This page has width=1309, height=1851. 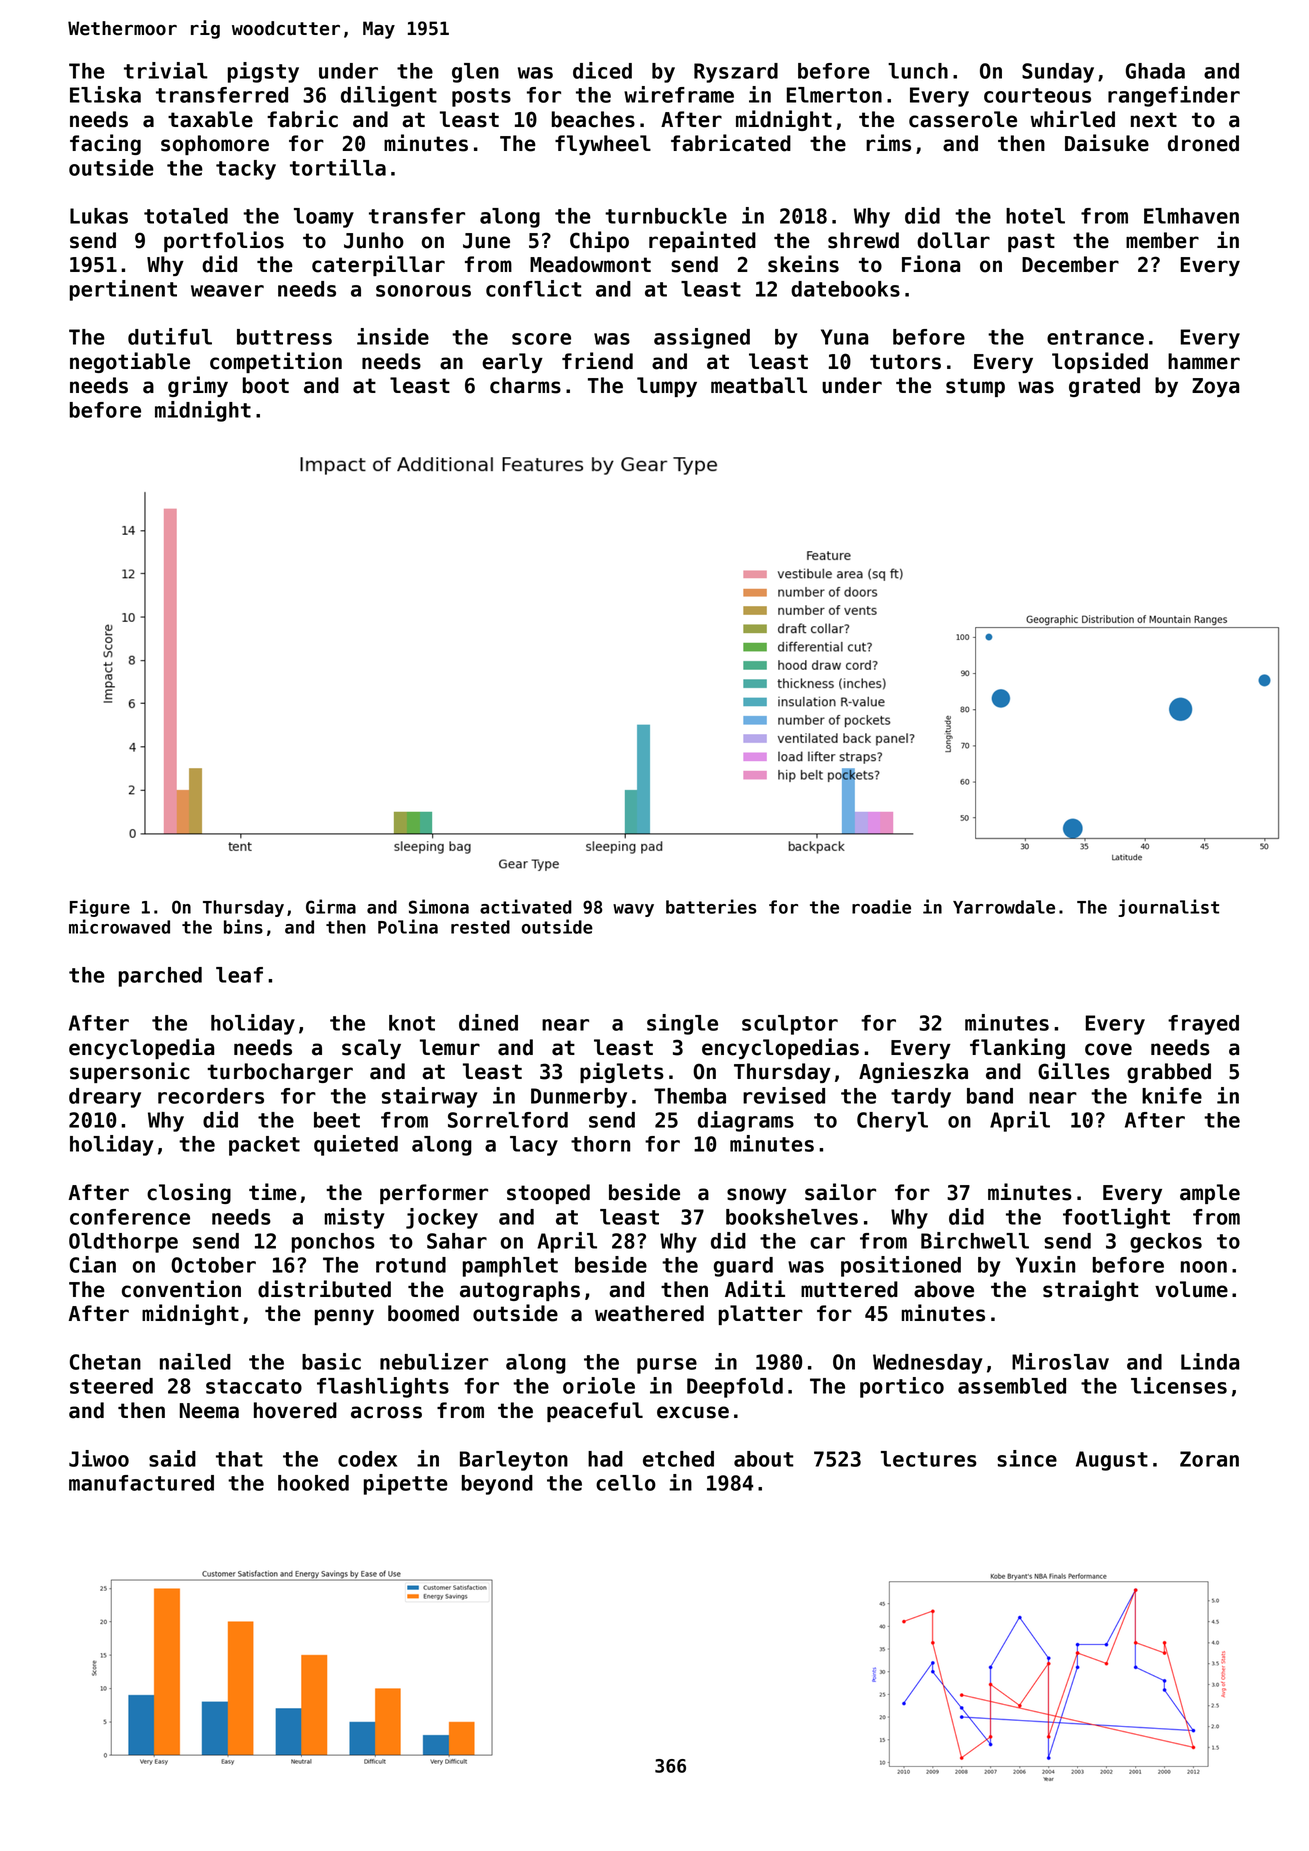 What do you see at coordinates (481, 97) in the page?
I see `posts` at bounding box center [481, 97].
